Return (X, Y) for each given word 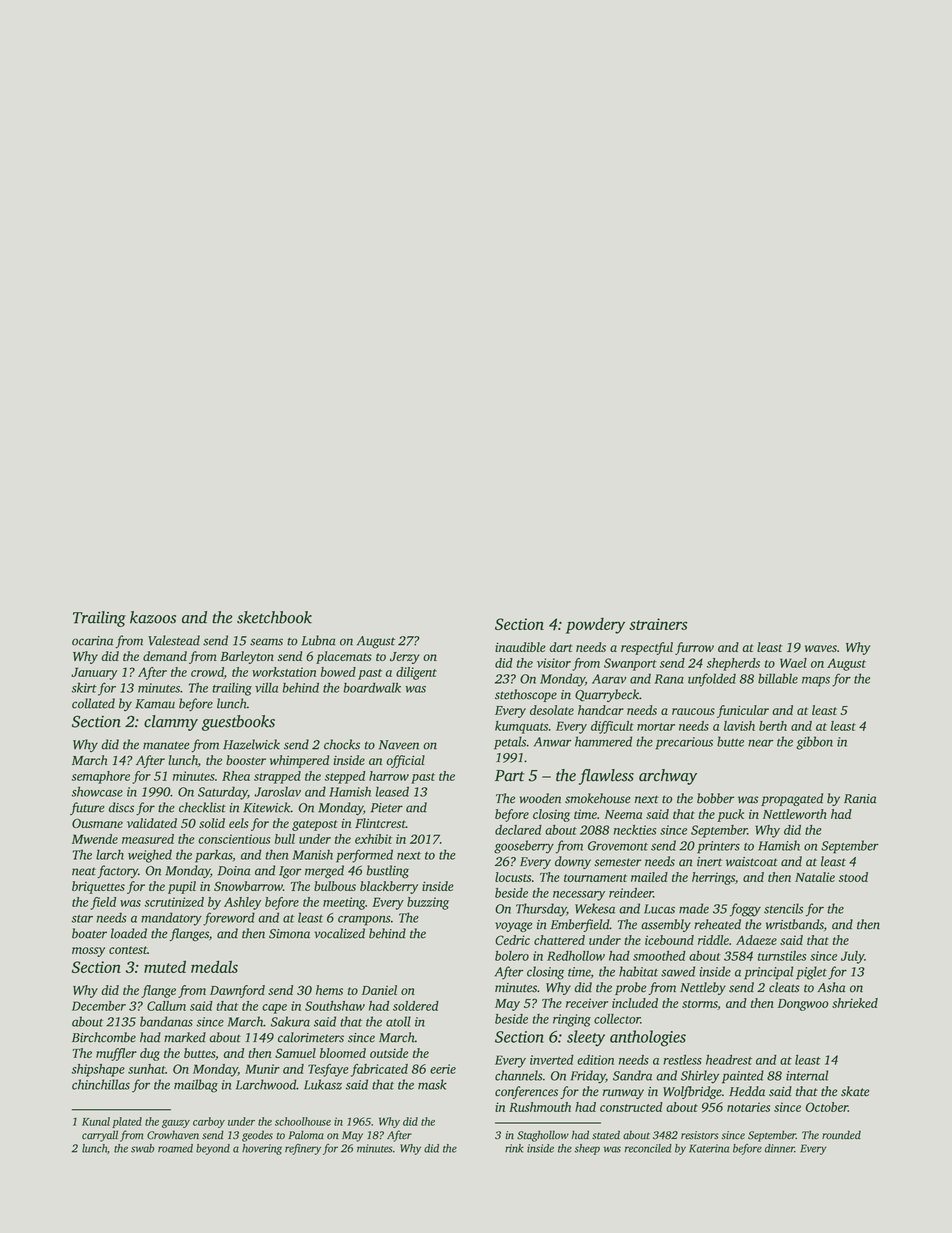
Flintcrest (380, 823)
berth (773, 726)
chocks (342, 744)
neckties (635, 830)
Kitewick (267, 807)
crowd (207, 672)
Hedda (747, 1091)
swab (142, 1148)
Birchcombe (104, 1037)
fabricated (379, 1070)
